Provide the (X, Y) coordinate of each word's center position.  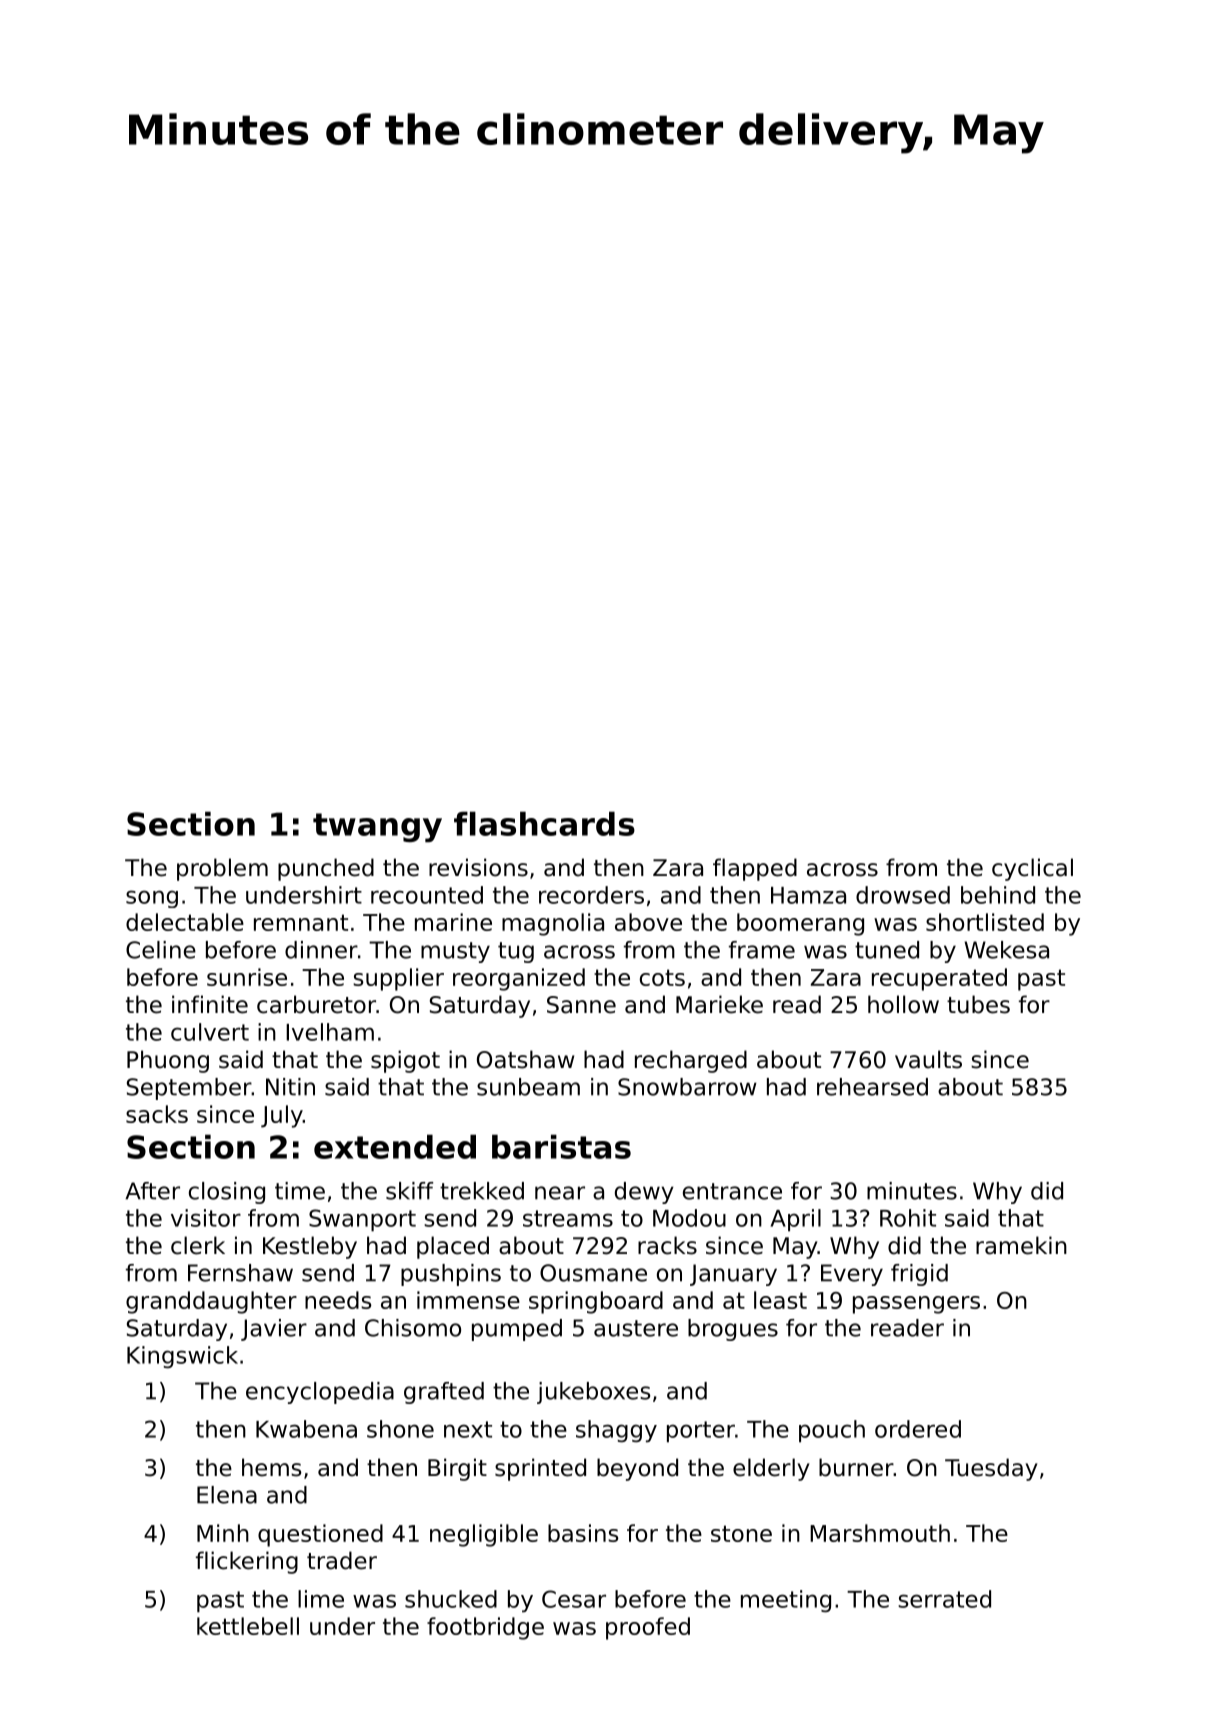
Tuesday (991, 1469)
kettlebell (248, 1626)
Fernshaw (240, 1273)
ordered (918, 1429)
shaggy (616, 1431)
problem (222, 869)
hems (271, 1467)
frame (762, 950)
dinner (321, 950)
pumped (517, 1330)
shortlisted (985, 922)
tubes (978, 1004)
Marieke (719, 1004)
